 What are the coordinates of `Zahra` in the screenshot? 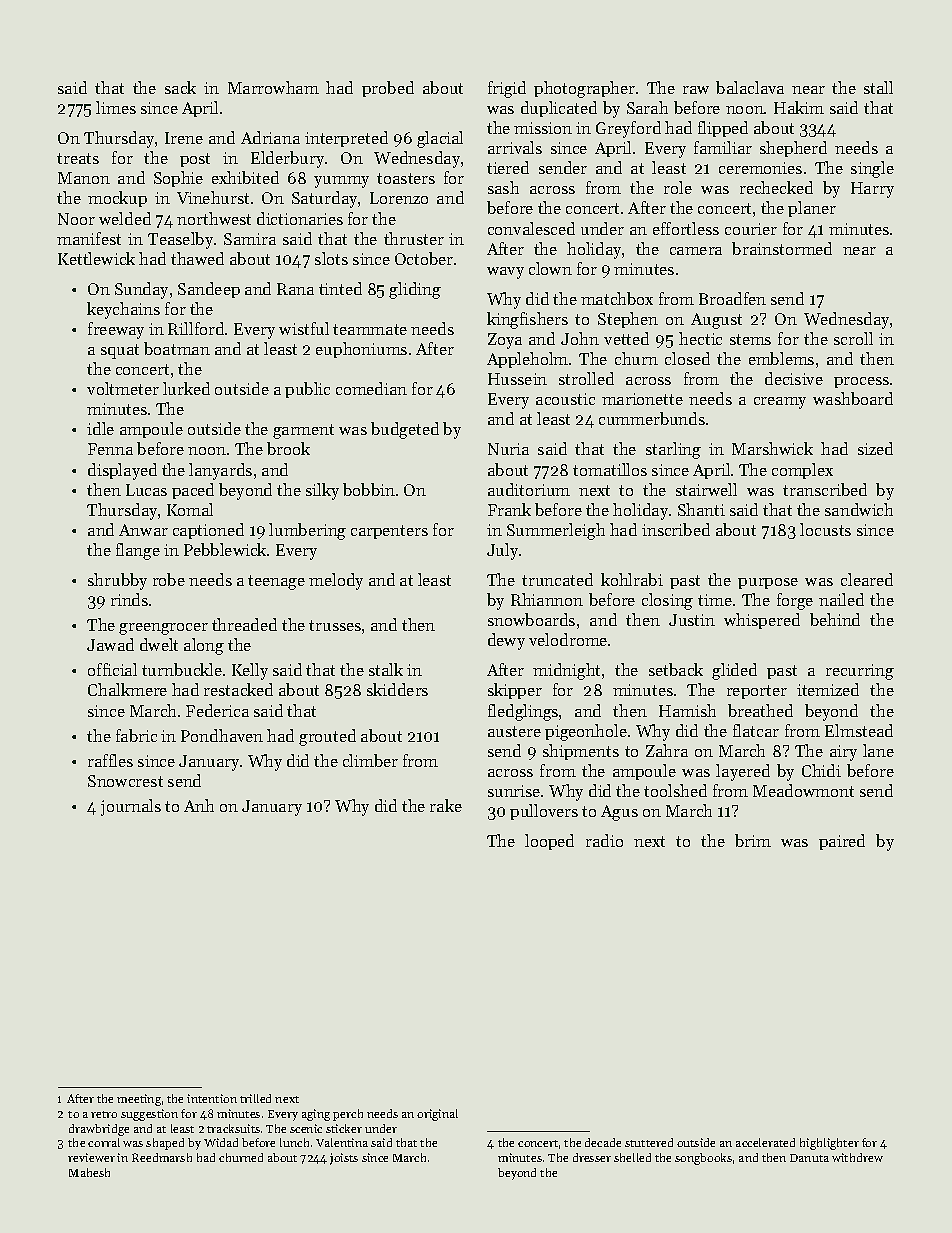 It's located at (667, 750).
